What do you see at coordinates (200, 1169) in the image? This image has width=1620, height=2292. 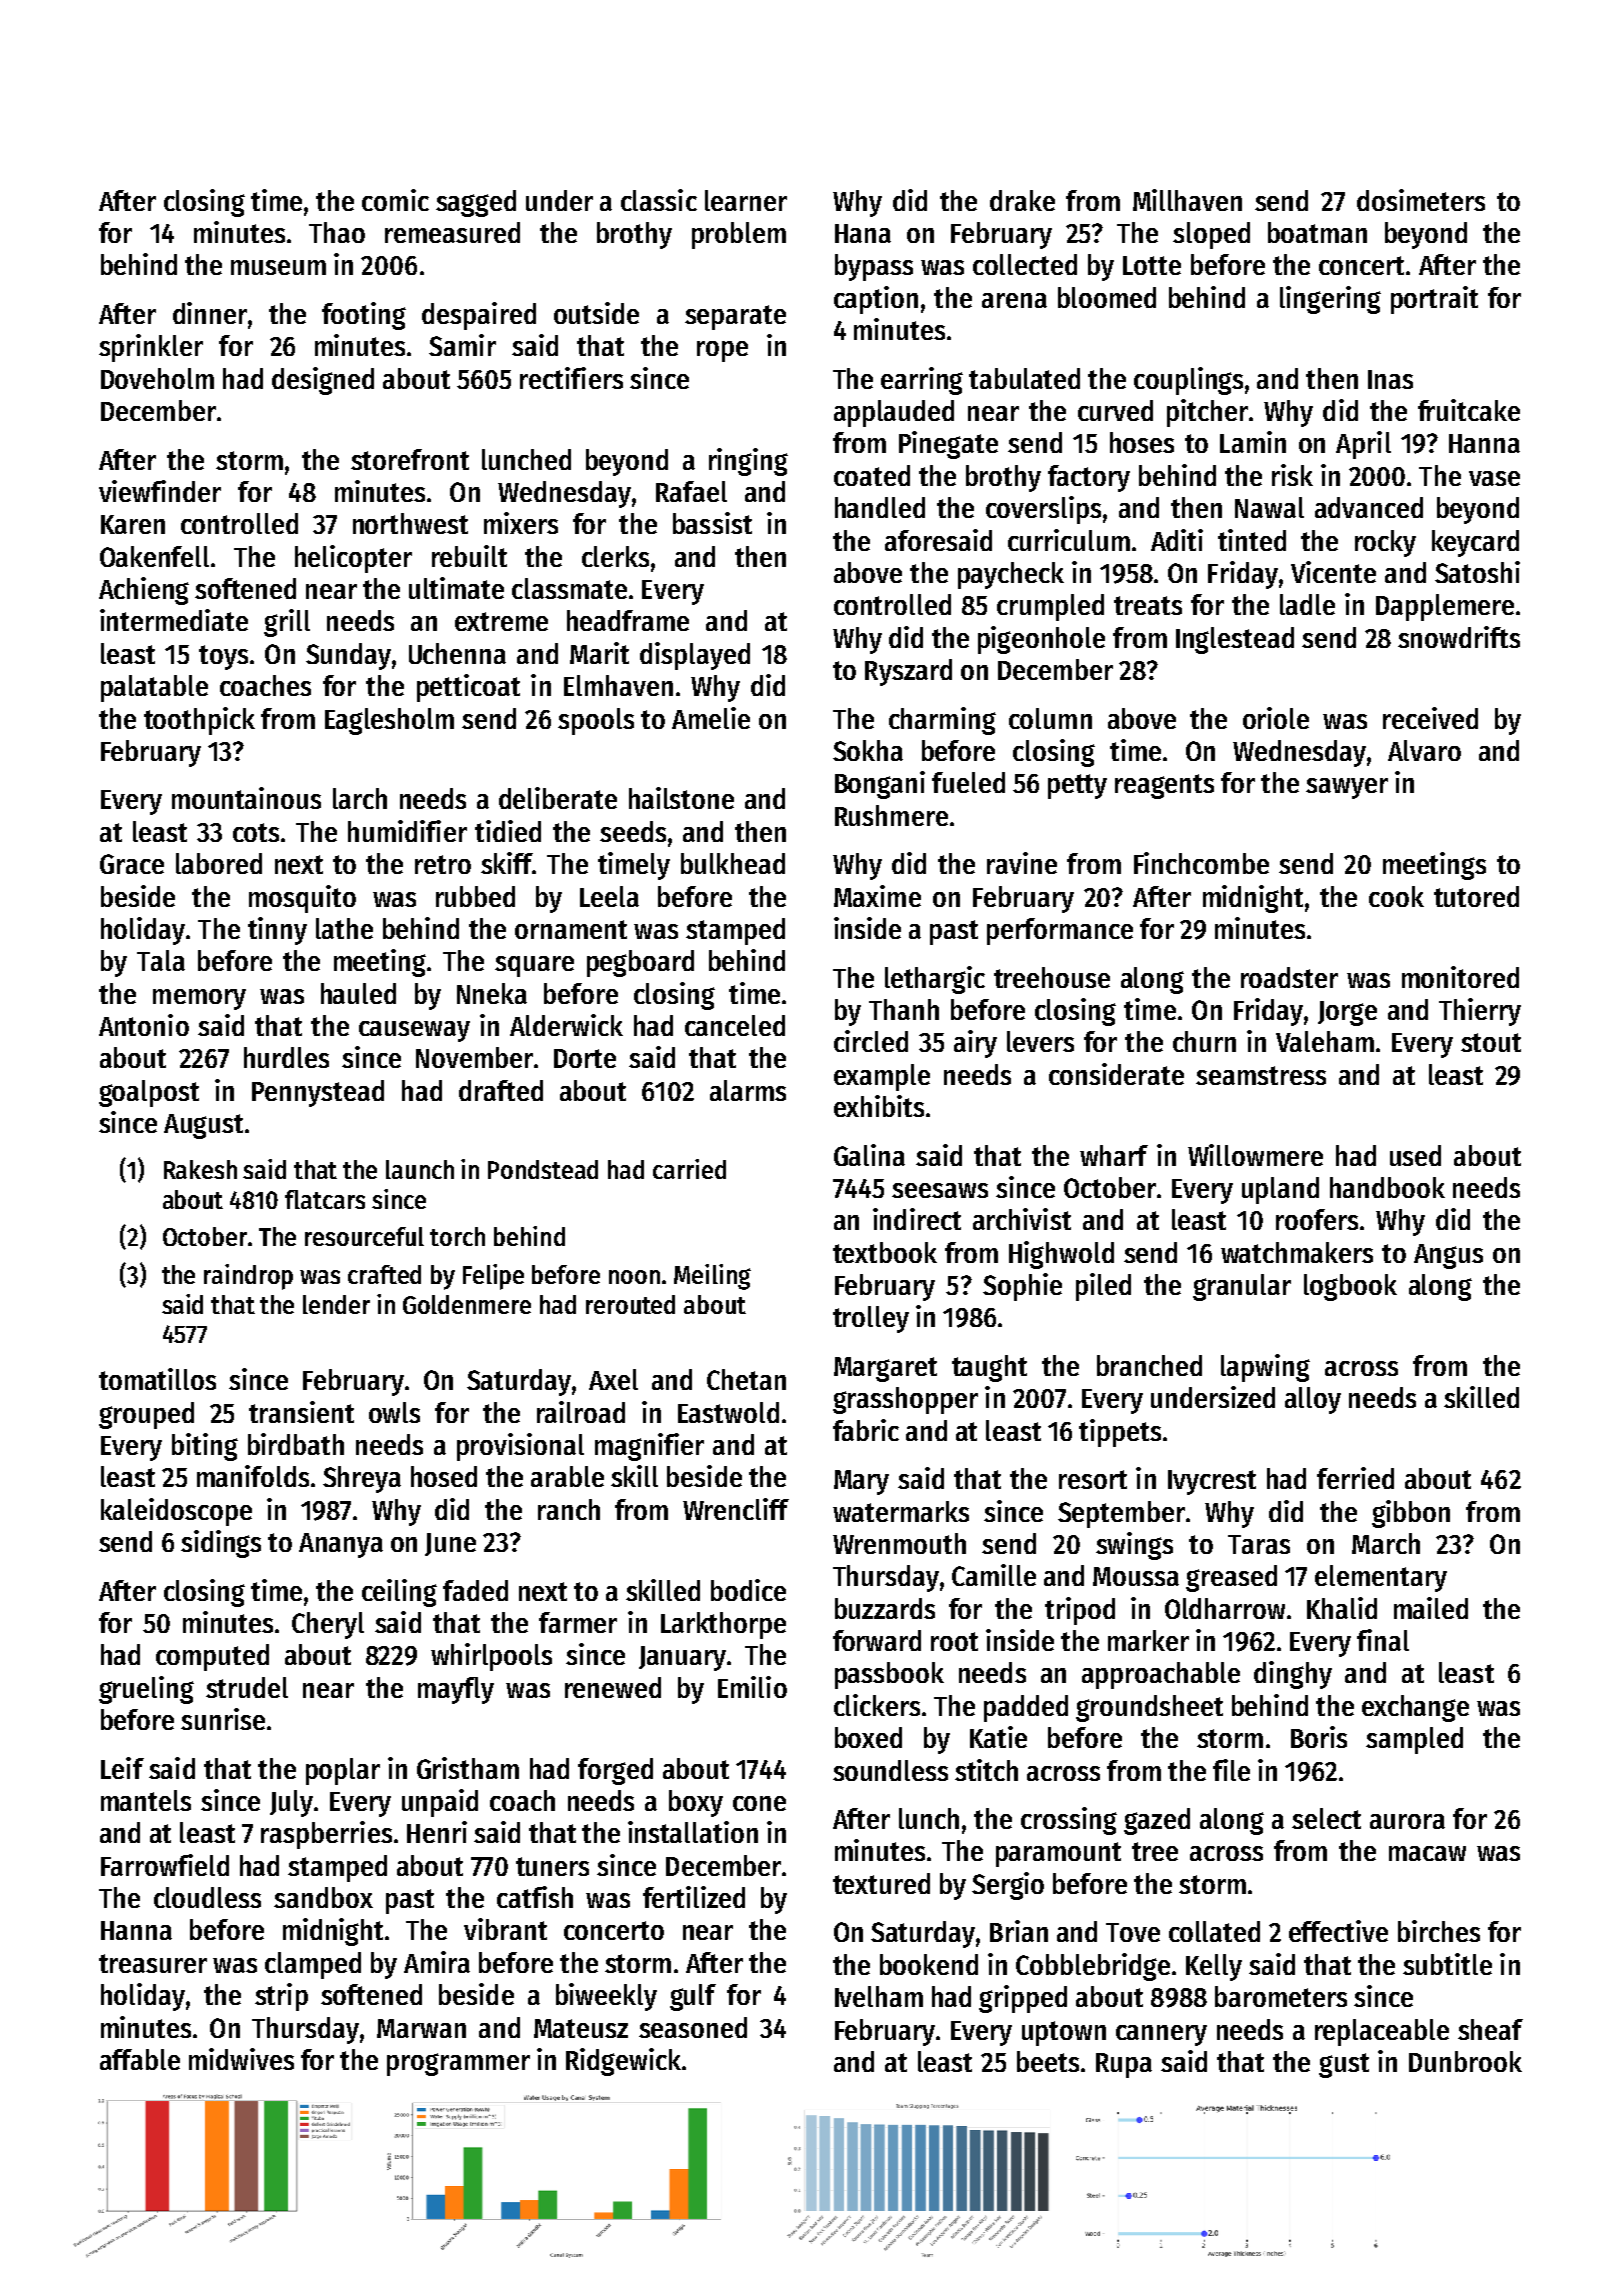 I see `Rakesh` at bounding box center [200, 1169].
